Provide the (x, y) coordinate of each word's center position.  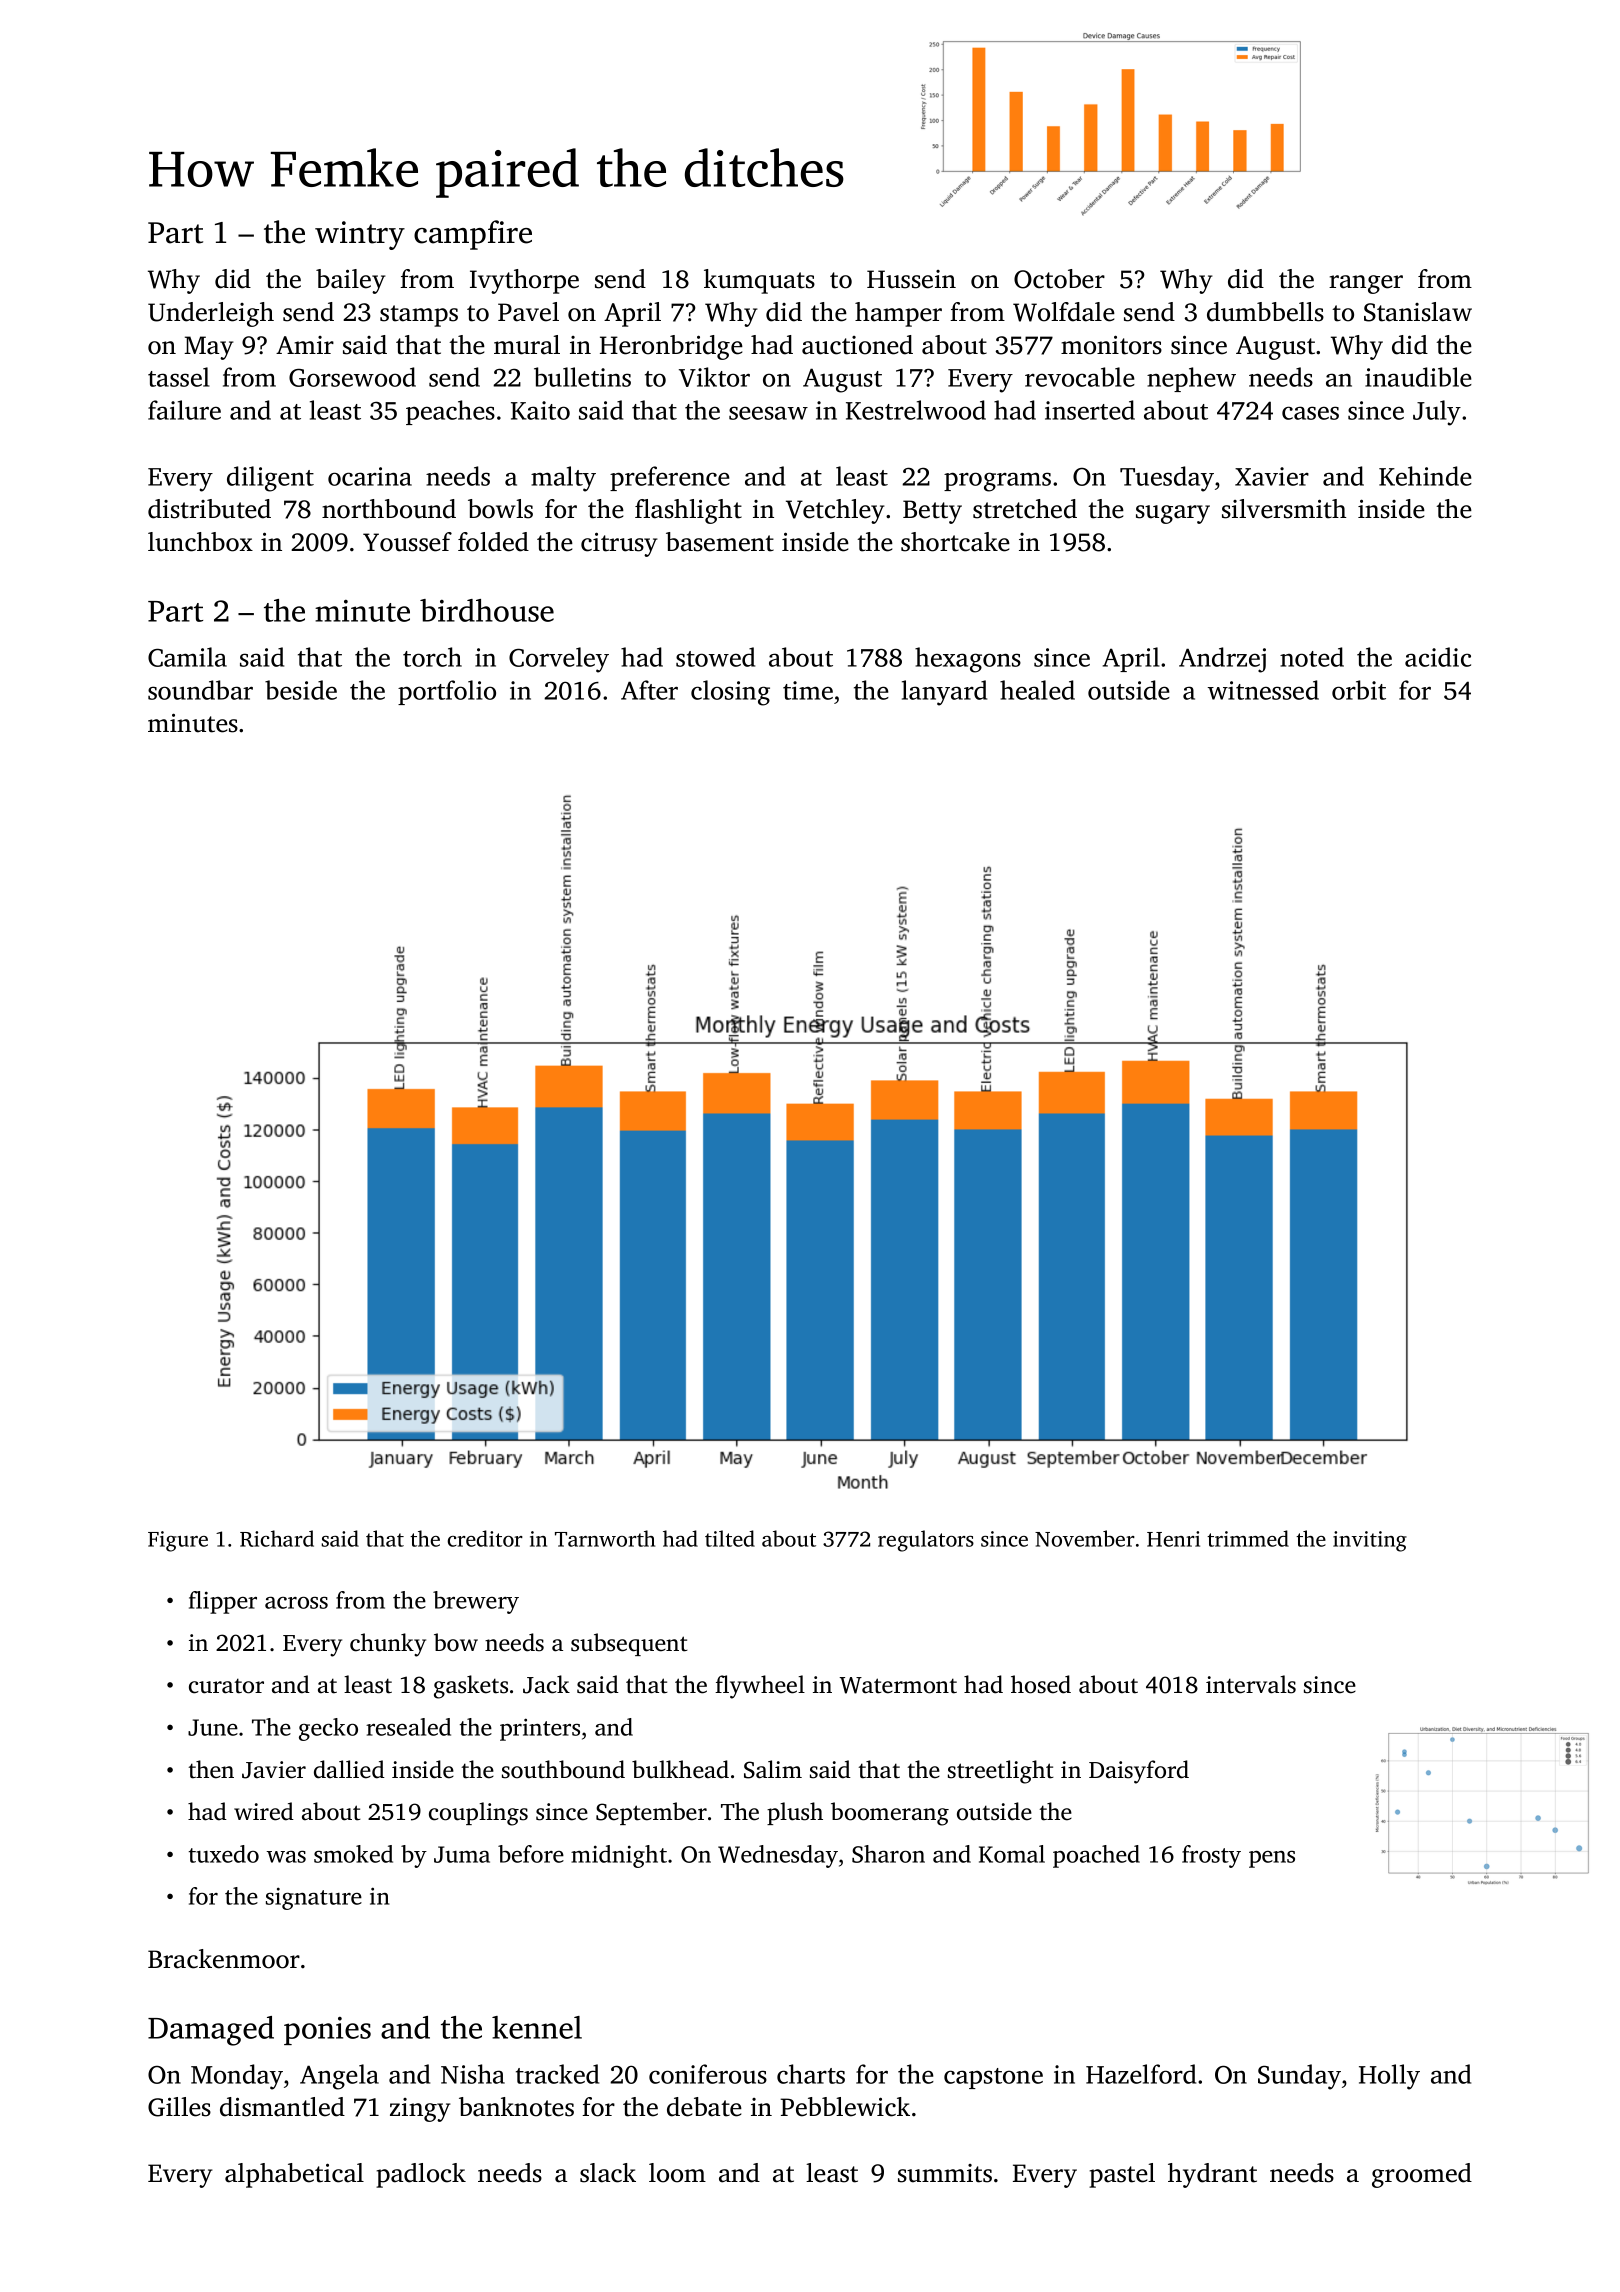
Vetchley (835, 511)
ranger (1366, 284)
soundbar (200, 690)
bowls (500, 509)
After (649, 690)
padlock (421, 2175)
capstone (993, 2078)
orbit (1359, 690)
